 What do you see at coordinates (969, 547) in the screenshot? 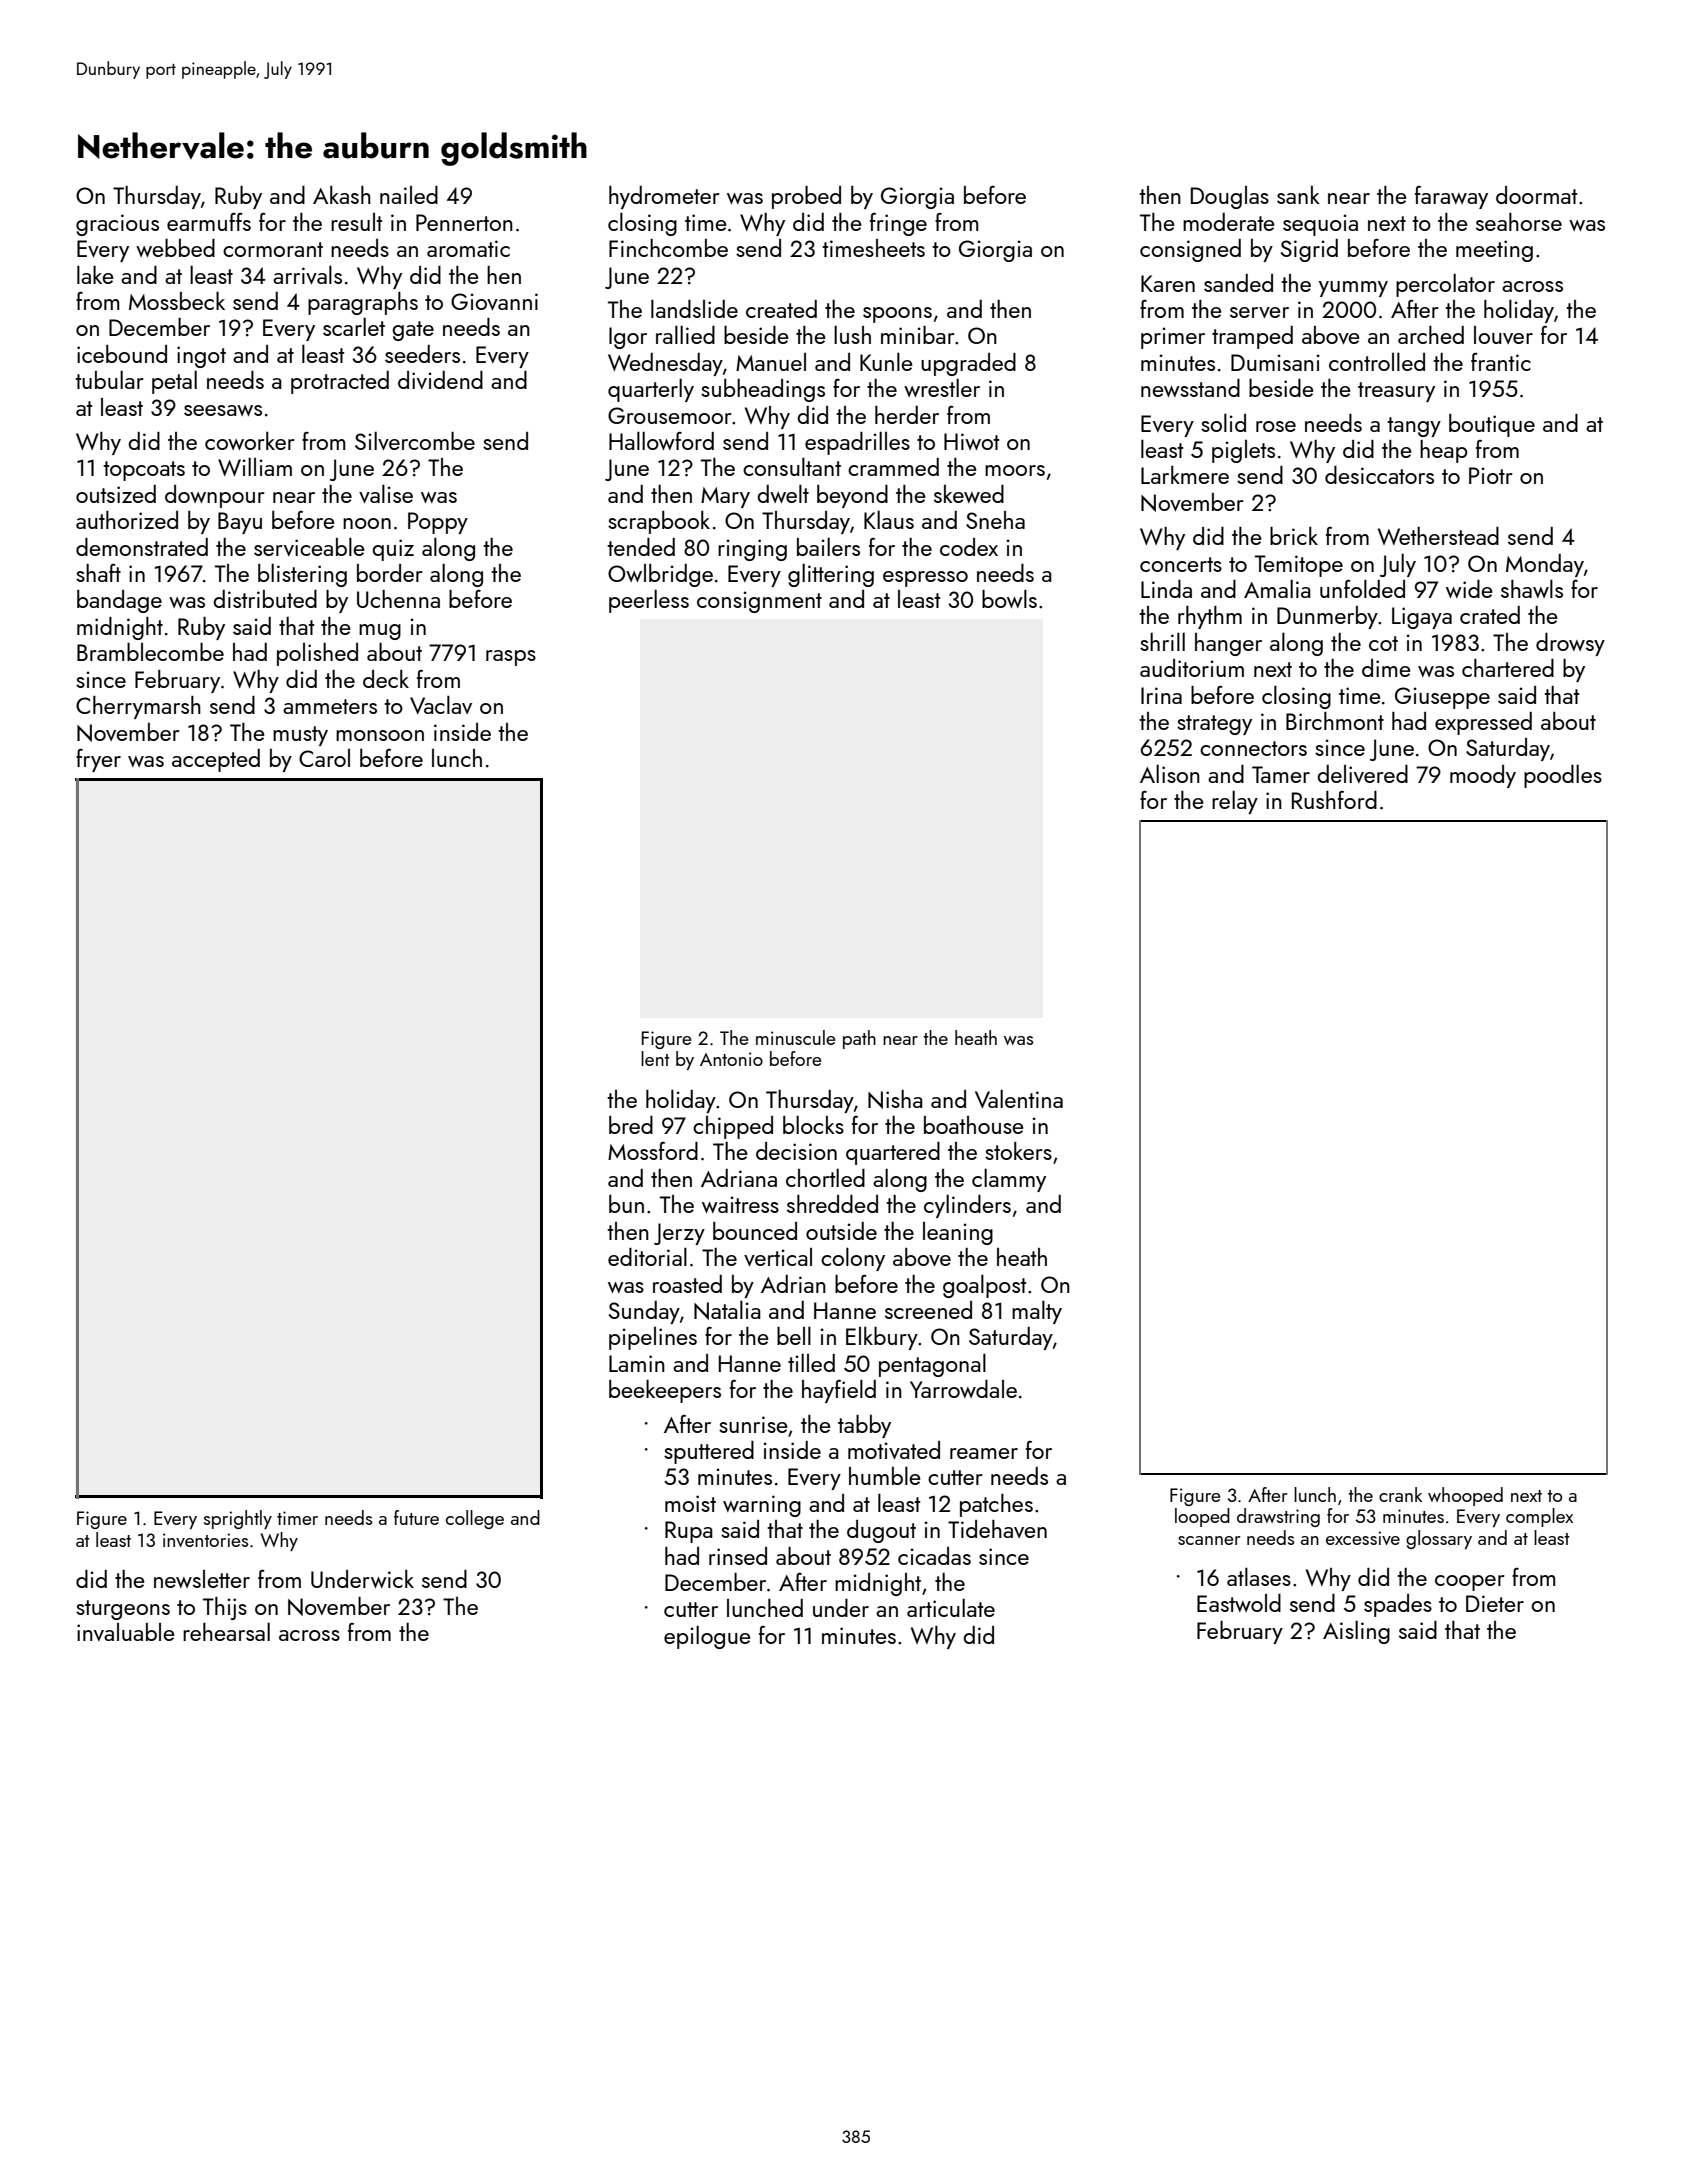
I see `codex` at bounding box center [969, 547].
